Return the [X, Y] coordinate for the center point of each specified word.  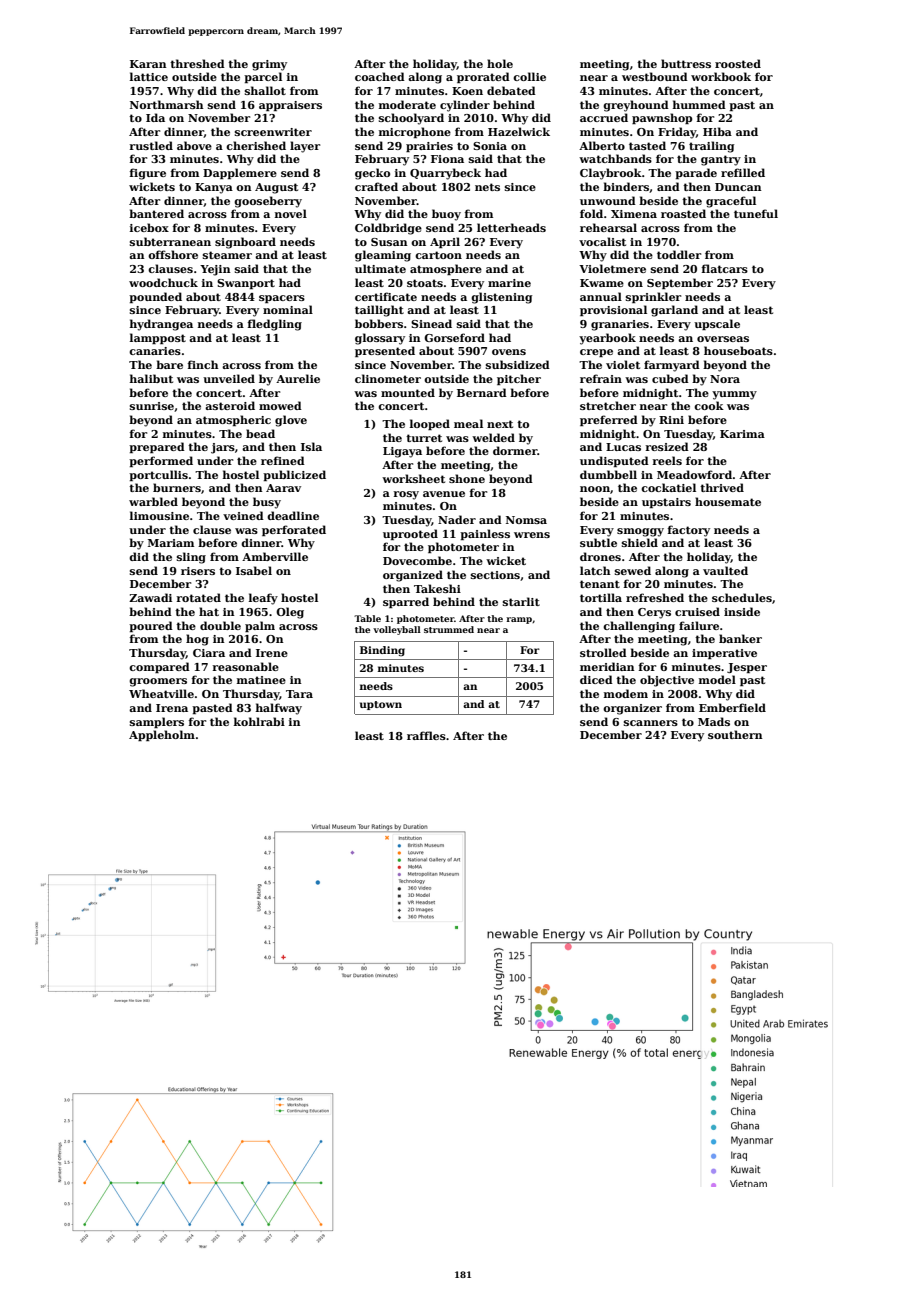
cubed [670, 378]
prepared [157, 447]
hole [500, 63]
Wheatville [161, 693]
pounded [155, 297]
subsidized [518, 364]
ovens [509, 352]
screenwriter [273, 132]
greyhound [636, 106]
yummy [734, 395]
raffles [426, 735]
